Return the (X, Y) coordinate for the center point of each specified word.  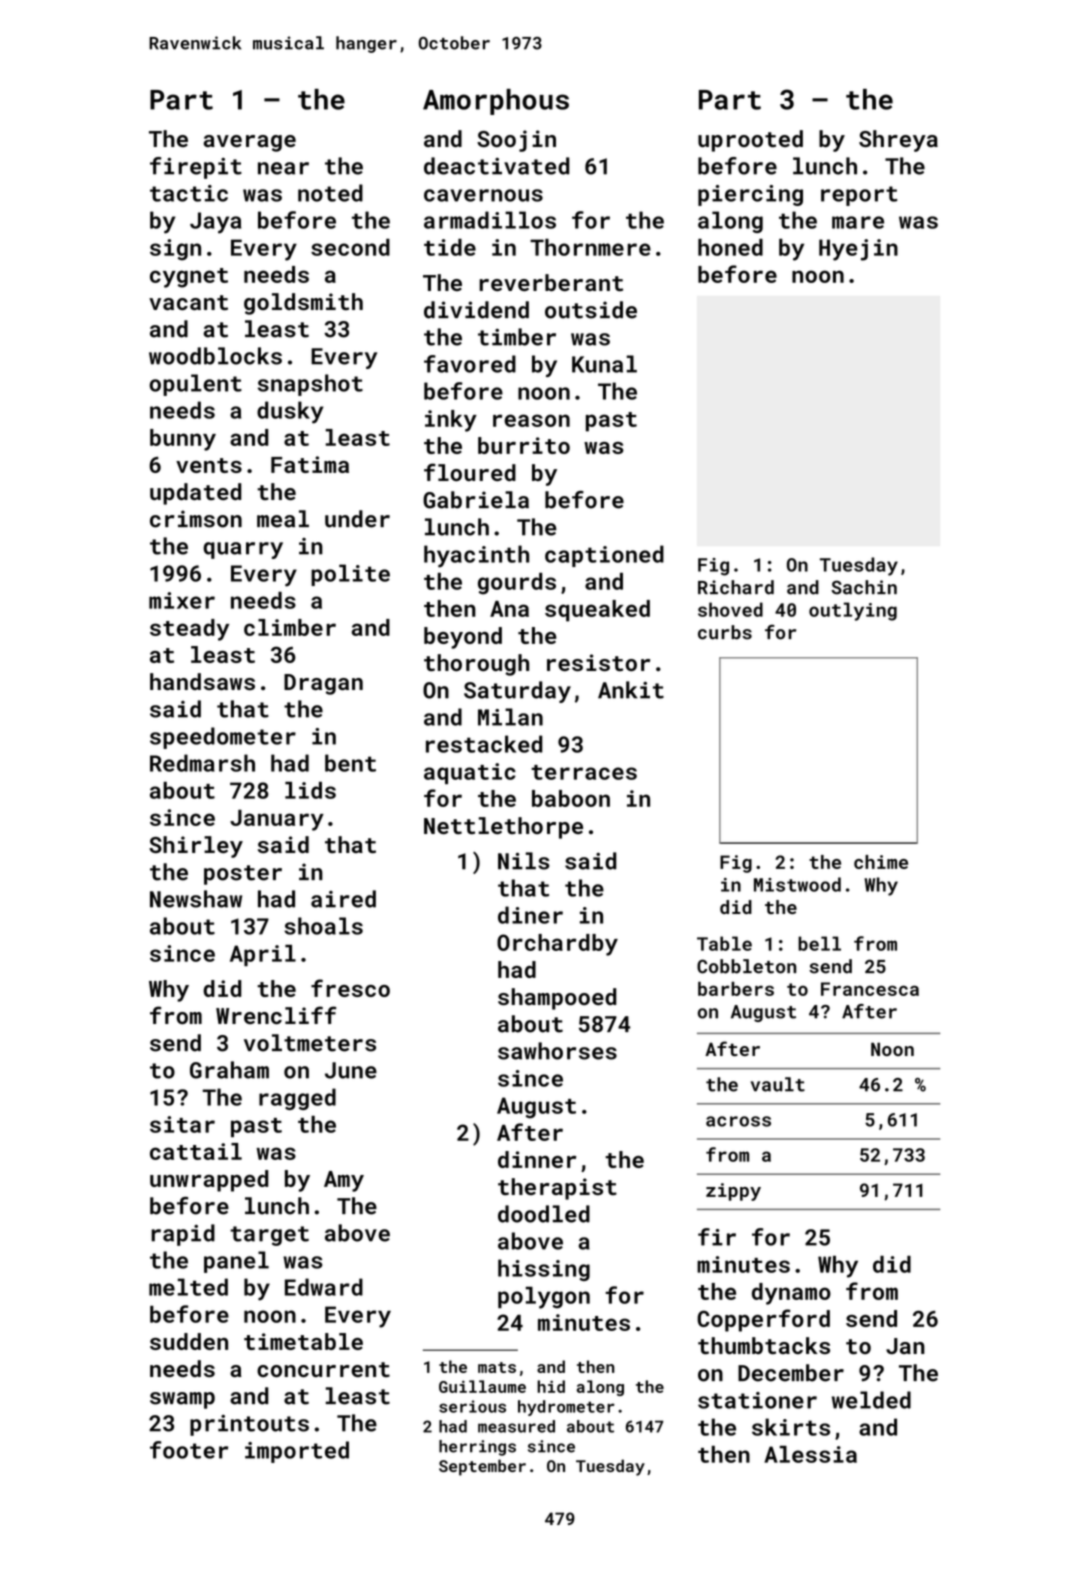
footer (189, 1450)
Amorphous (496, 102)
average (249, 143)
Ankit (631, 690)
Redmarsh (202, 763)
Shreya (898, 141)
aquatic (470, 773)
